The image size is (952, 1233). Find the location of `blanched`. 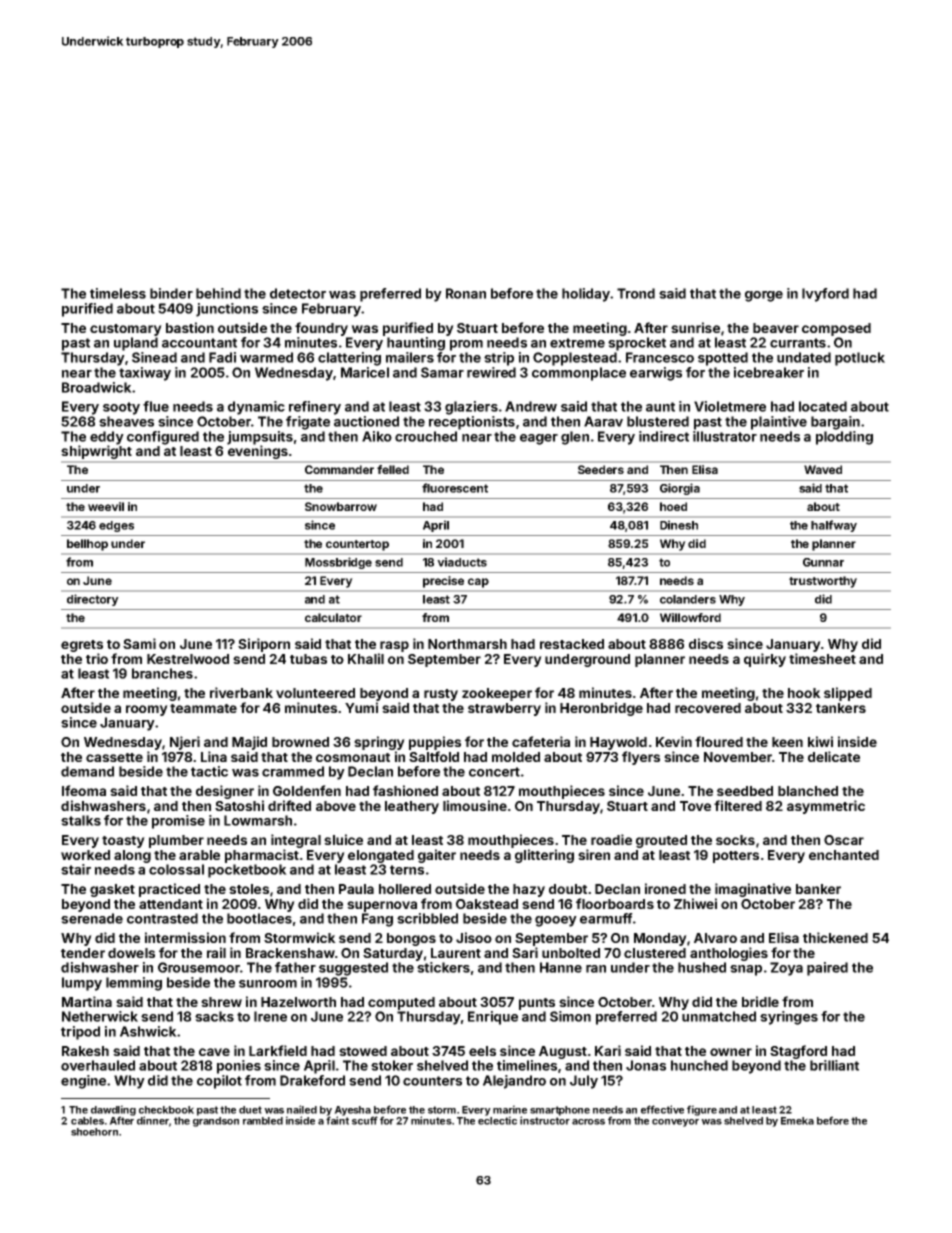

blanched is located at coordinates (808, 791).
